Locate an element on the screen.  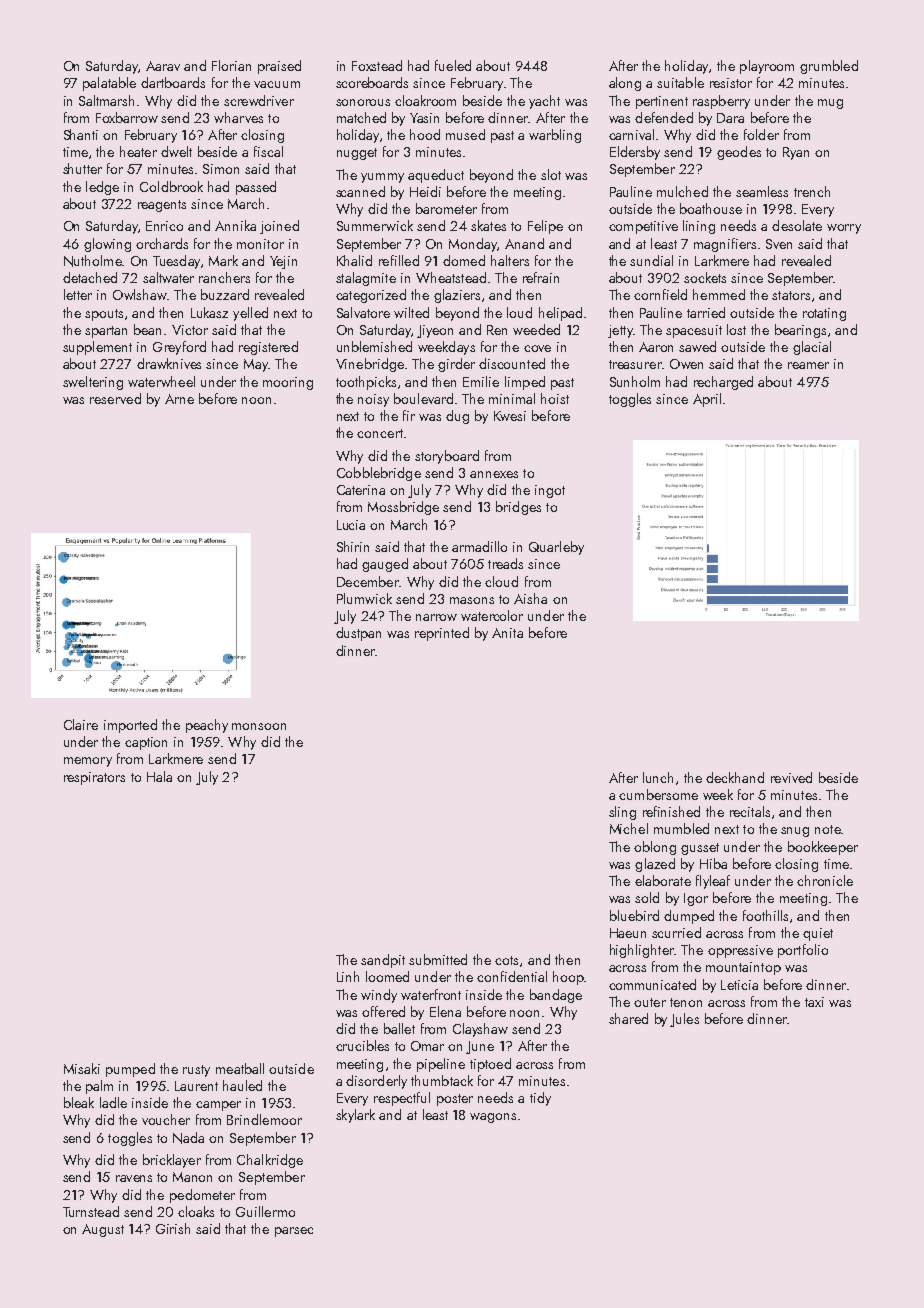
Kwesi is located at coordinates (510, 416).
